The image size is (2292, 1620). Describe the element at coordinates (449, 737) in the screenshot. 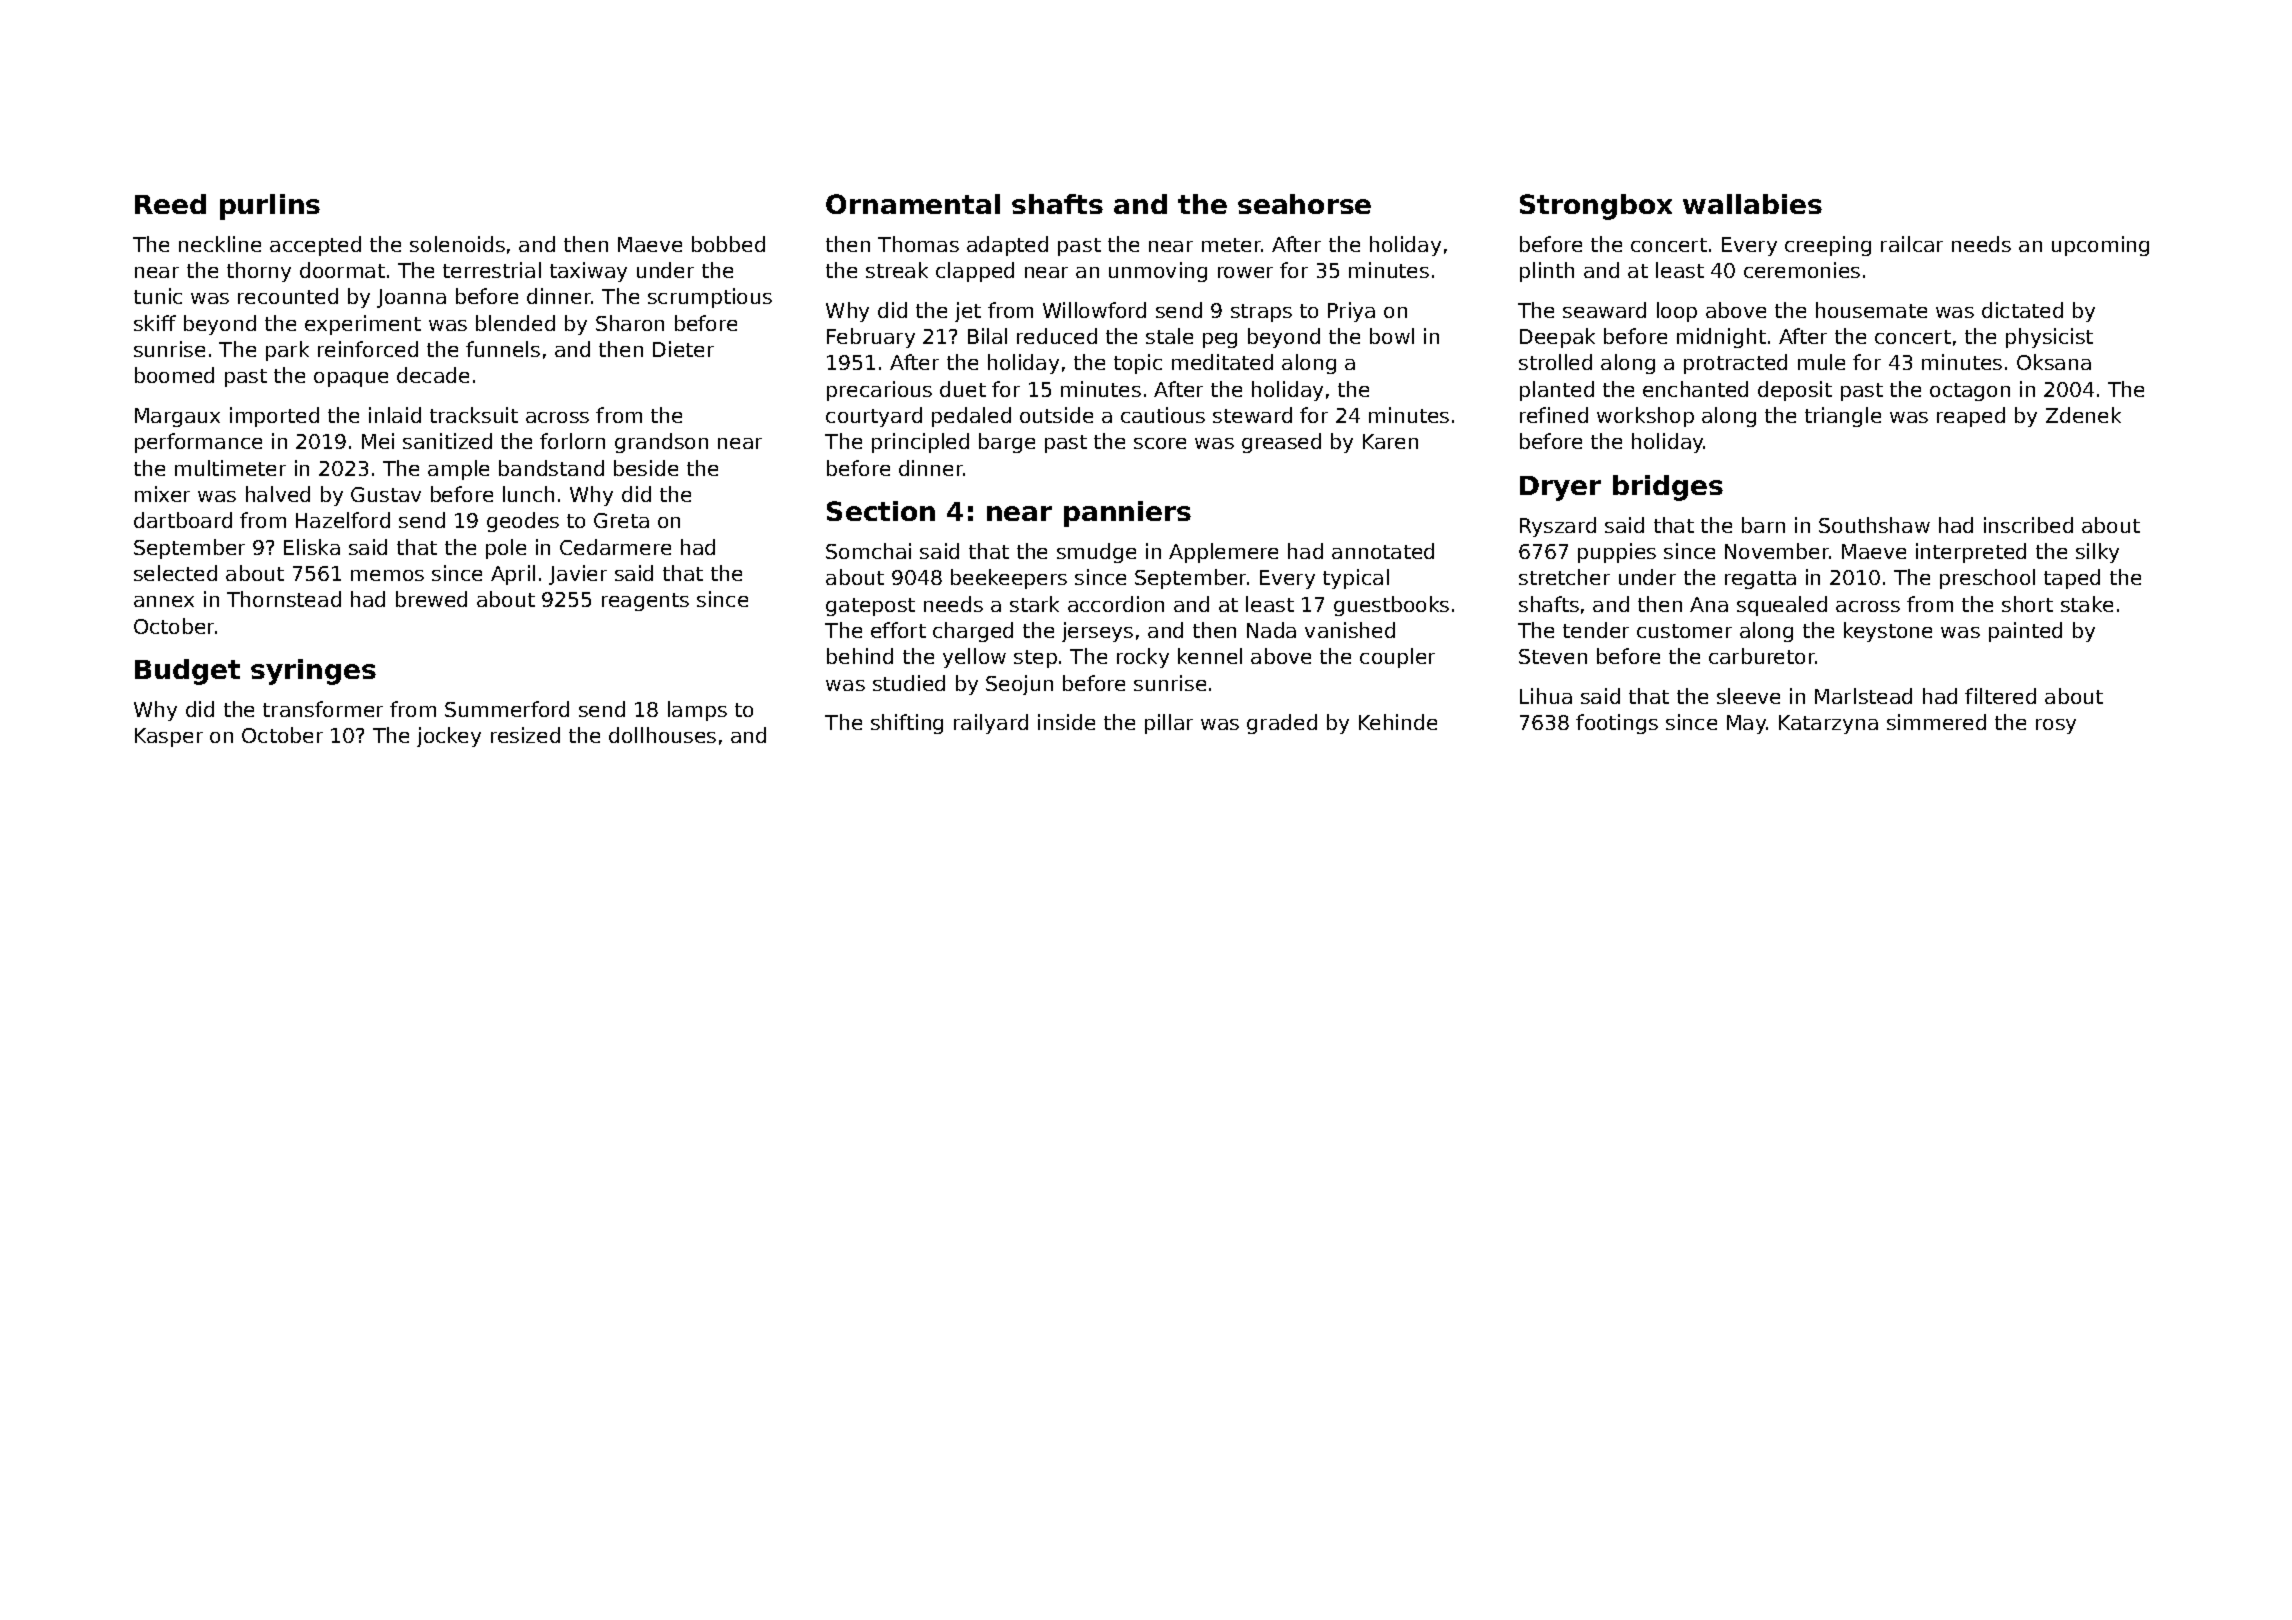

I see `jockey` at that location.
